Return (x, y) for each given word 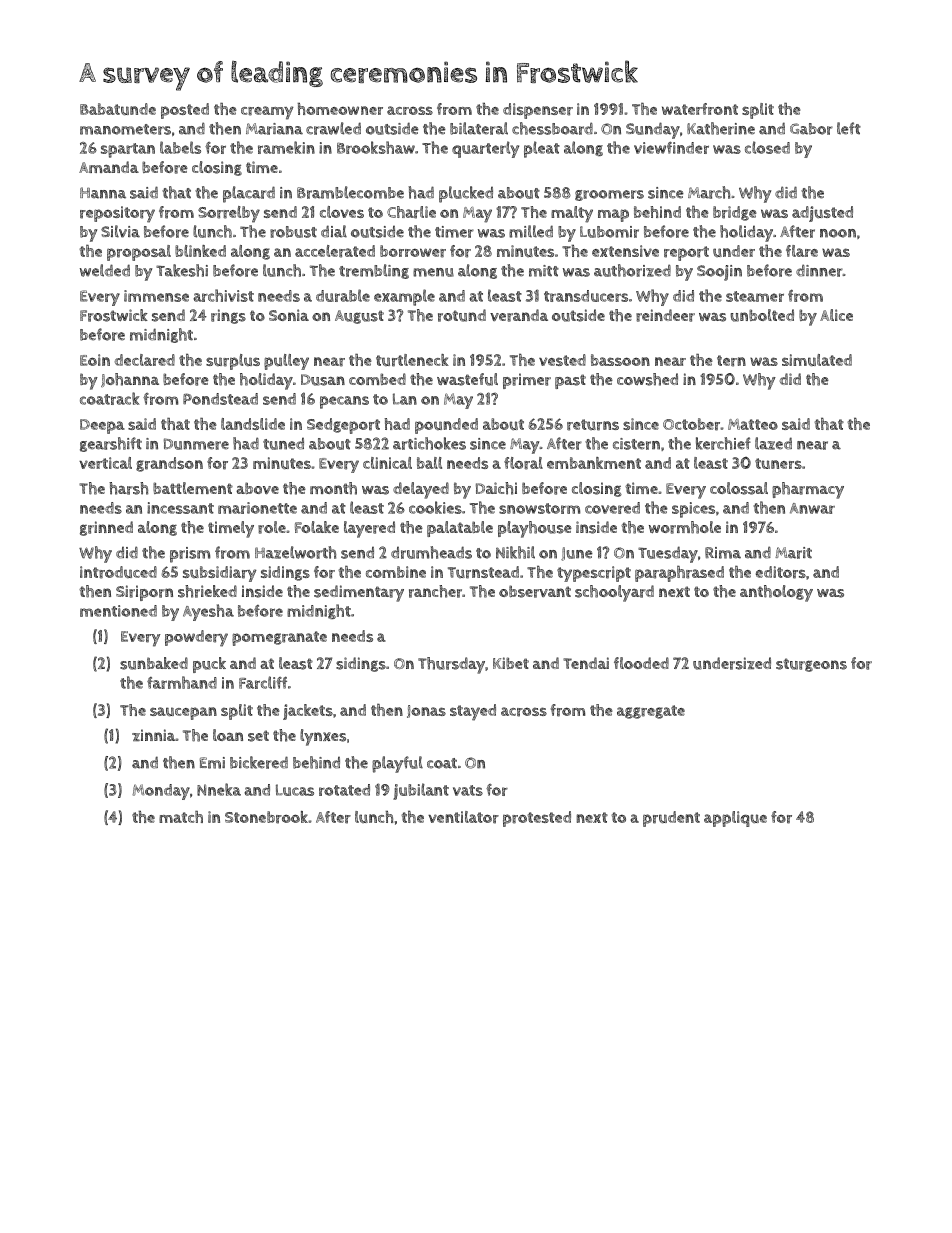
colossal (739, 488)
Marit (793, 553)
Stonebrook (266, 817)
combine (396, 572)
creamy (267, 113)
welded (105, 270)
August (359, 317)
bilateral (479, 128)
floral (523, 463)
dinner (819, 270)
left (849, 128)
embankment (594, 463)
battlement (193, 488)
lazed (773, 443)
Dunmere (196, 444)
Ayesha (208, 612)
